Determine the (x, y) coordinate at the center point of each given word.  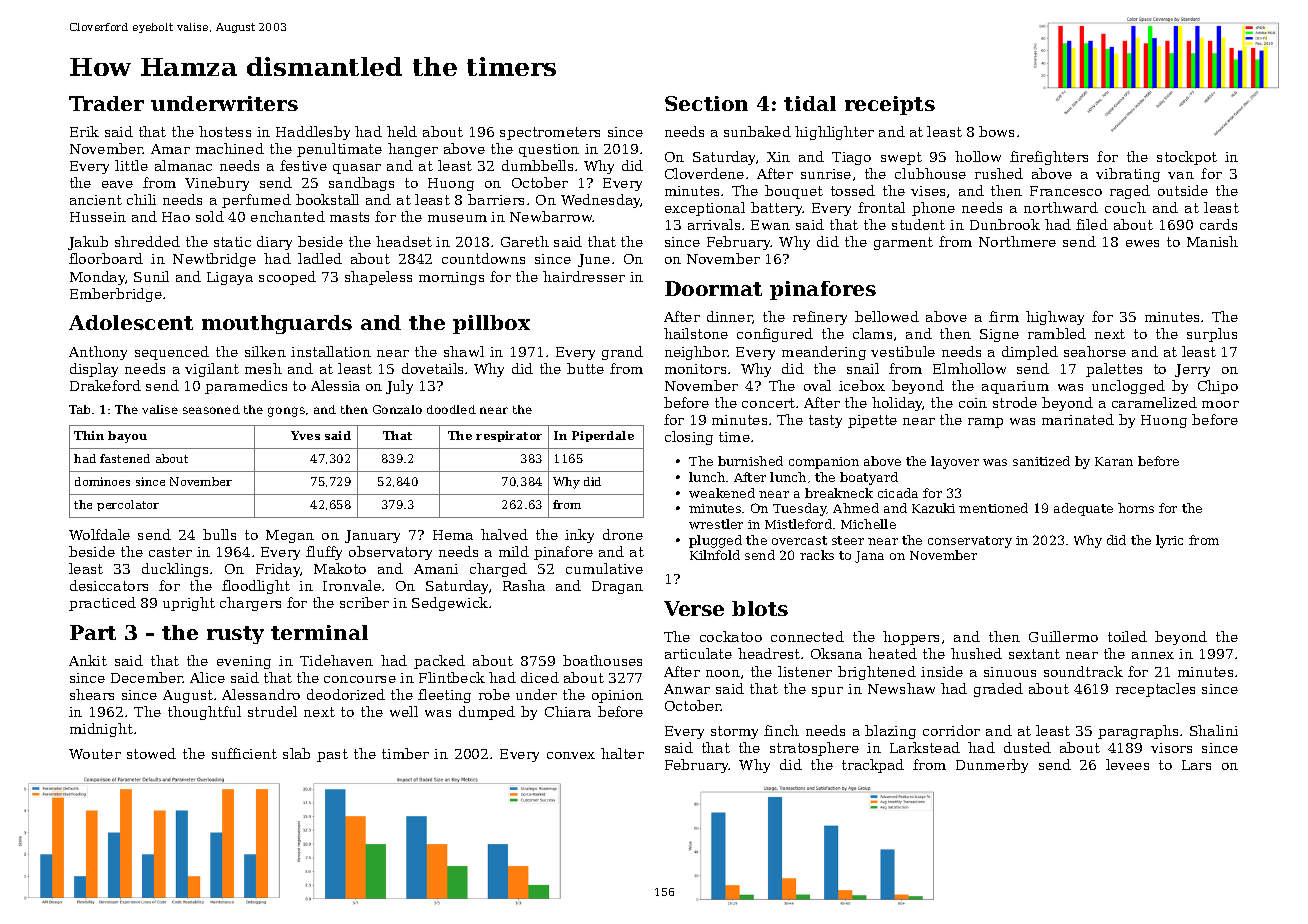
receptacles (1155, 690)
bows (996, 131)
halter (622, 753)
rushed (999, 173)
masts (349, 217)
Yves (305, 435)
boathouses (602, 660)
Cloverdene (704, 173)
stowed (151, 753)
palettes (1114, 370)
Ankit (88, 660)
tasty (825, 421)
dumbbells (537, 165)
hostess (225, 131)
